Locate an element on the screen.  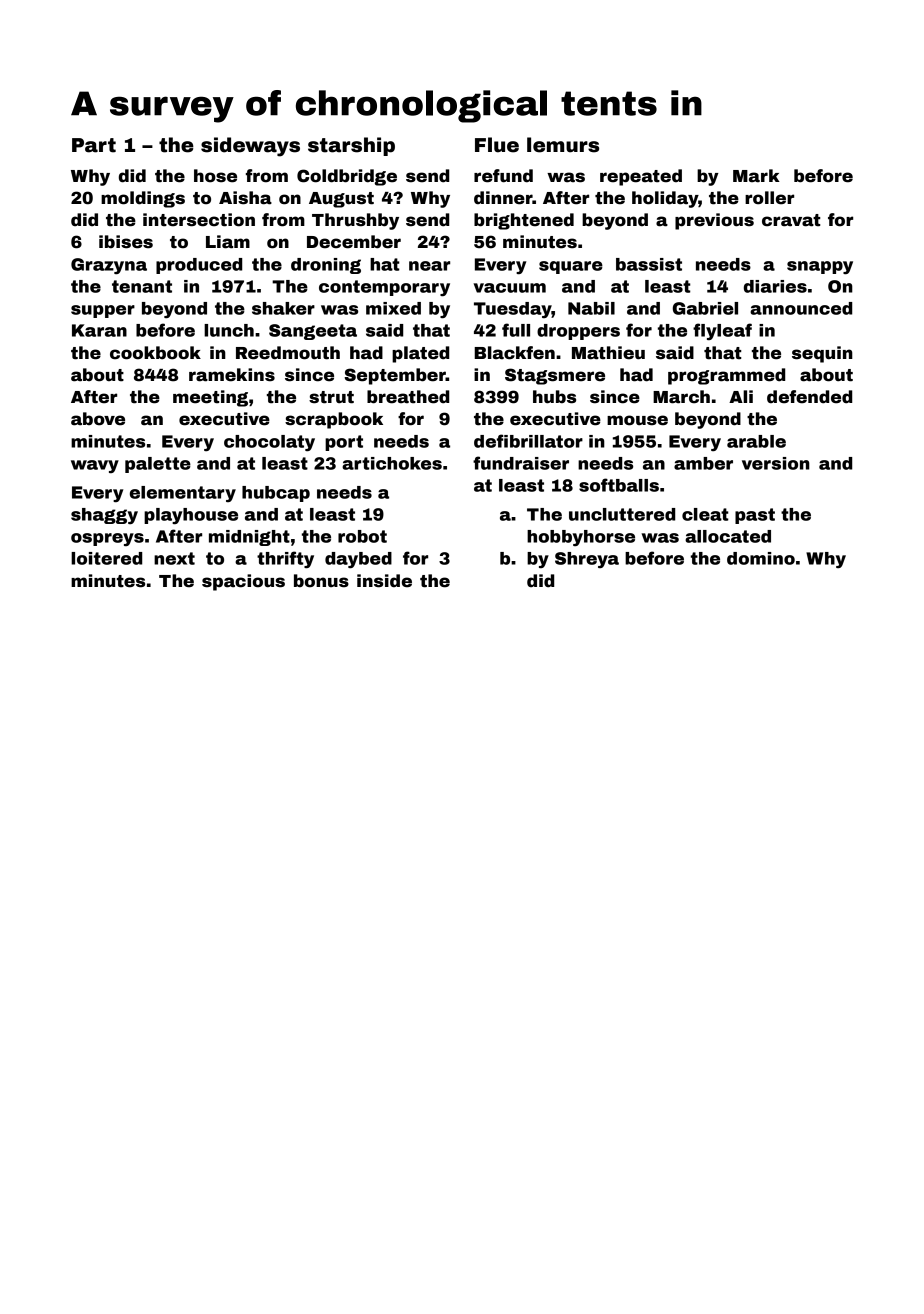
March is located at coordinates (681, 397).
